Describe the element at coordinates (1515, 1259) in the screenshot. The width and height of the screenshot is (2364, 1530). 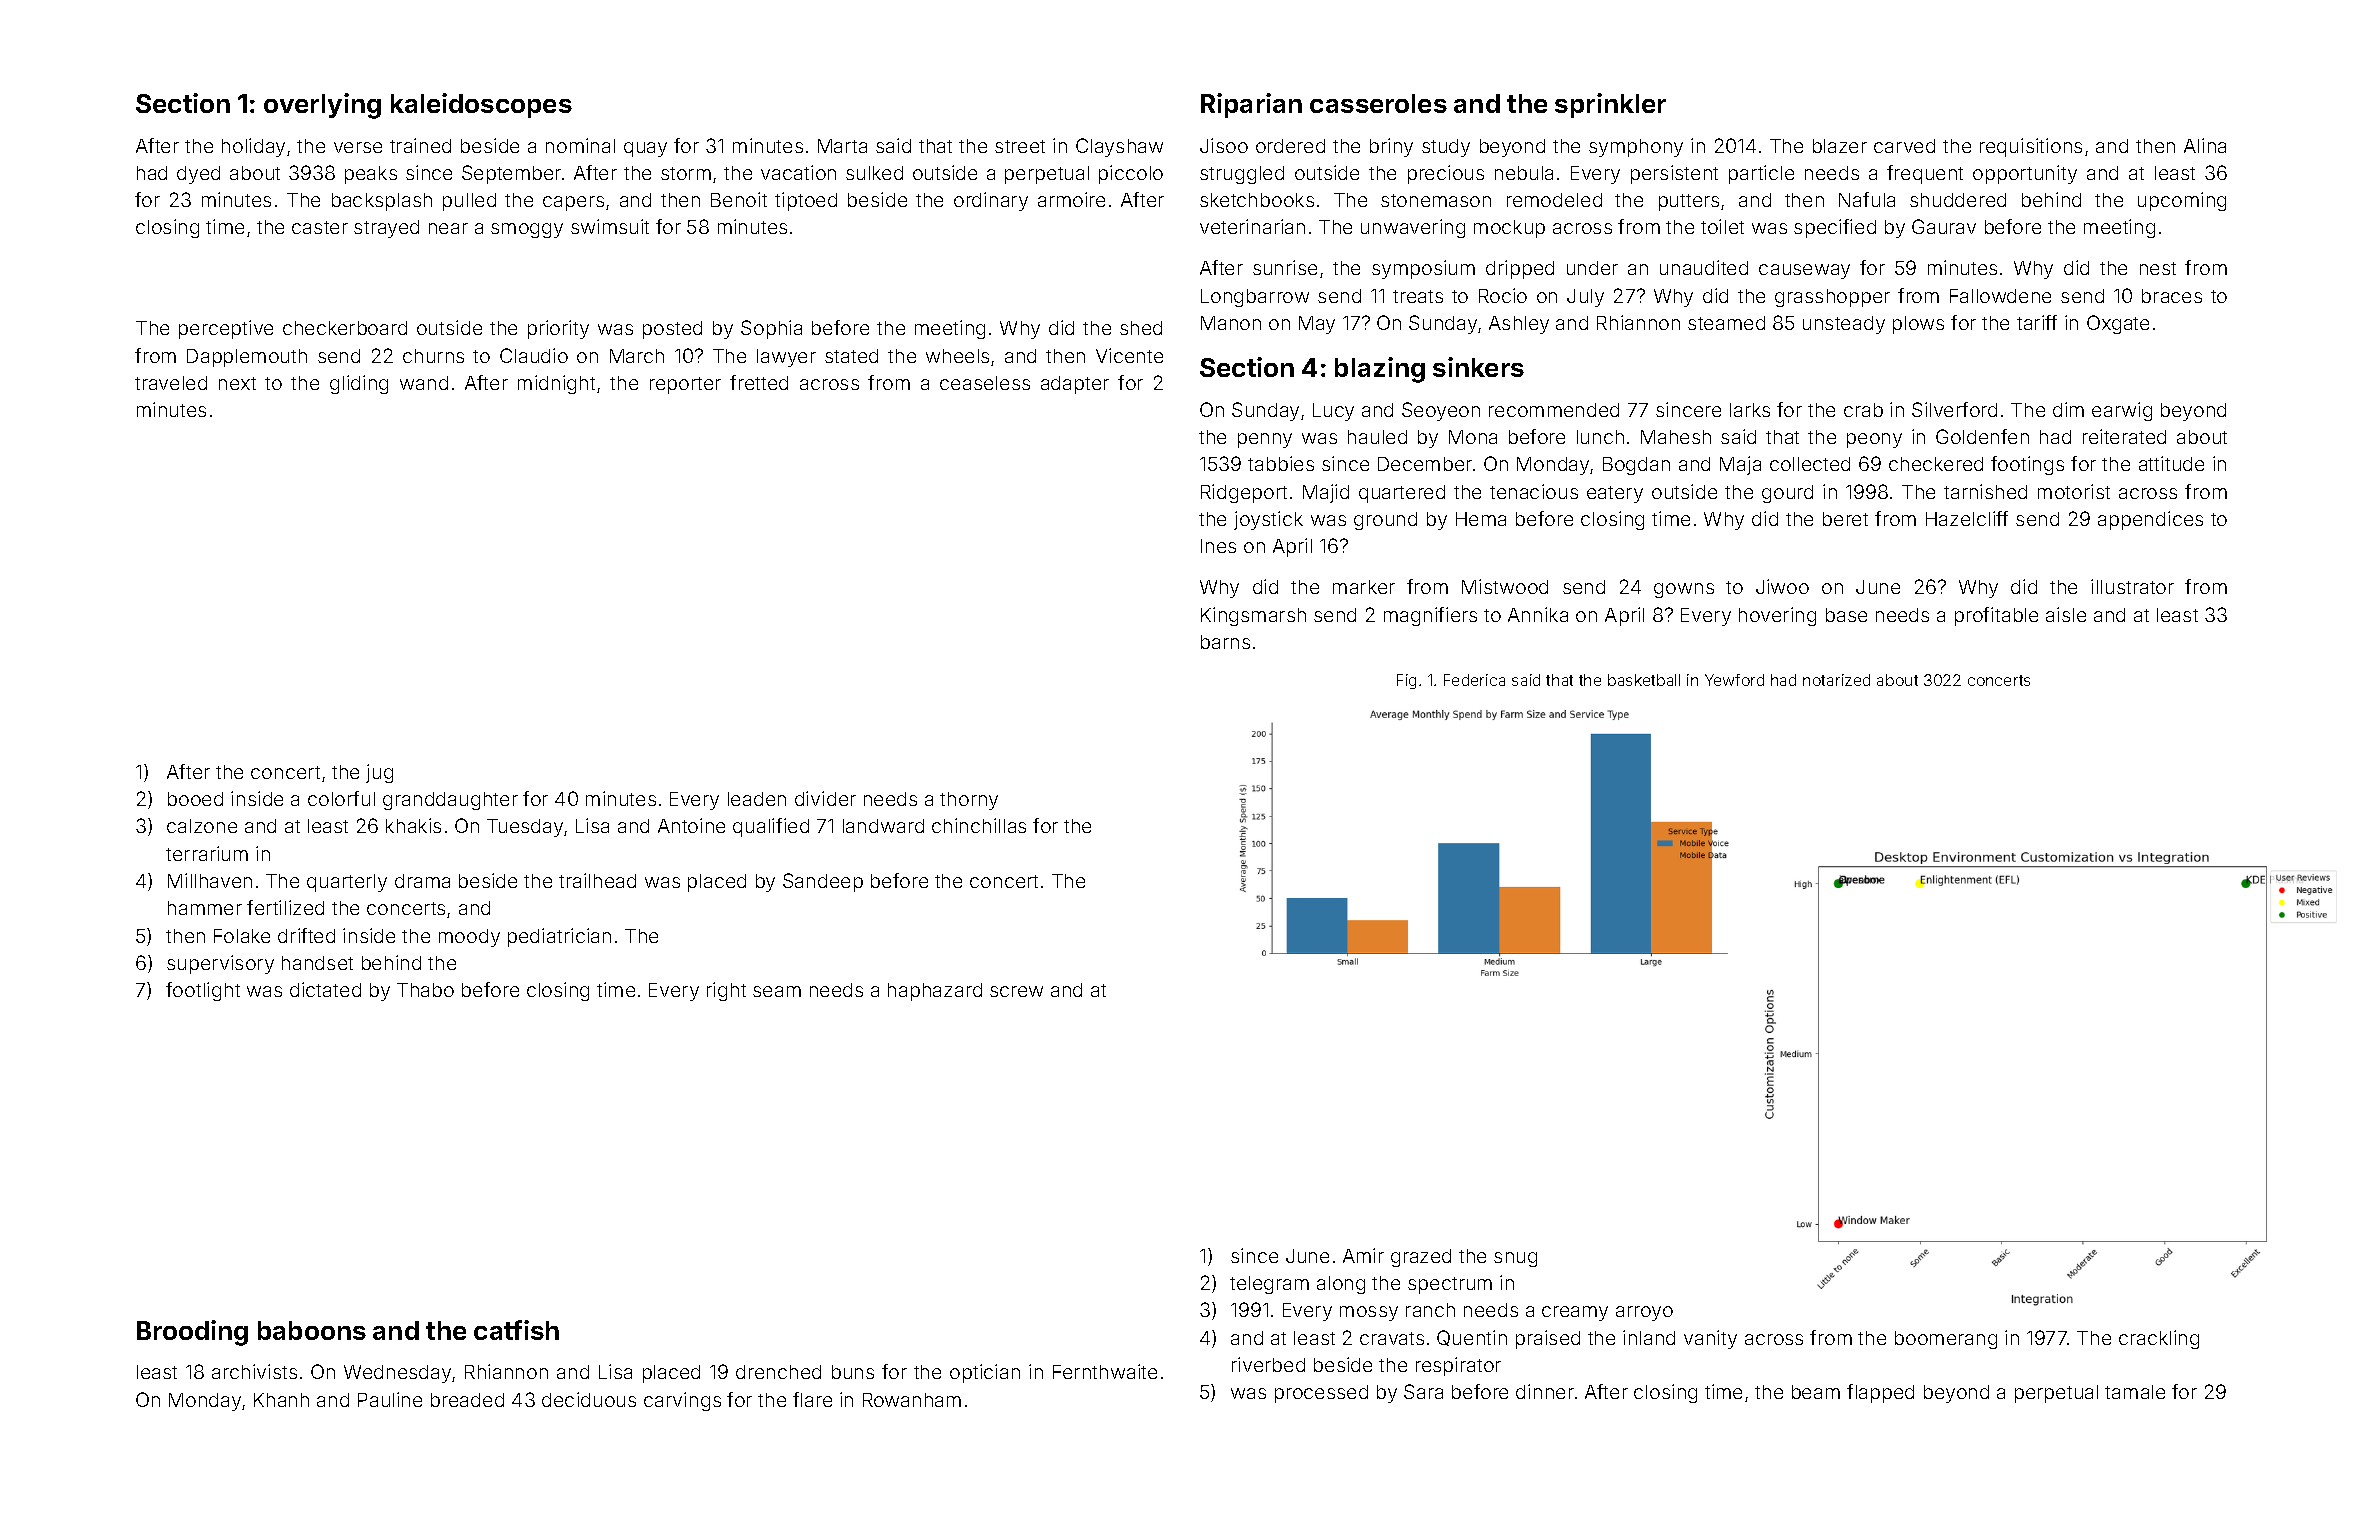
I see `snug` at that location.
